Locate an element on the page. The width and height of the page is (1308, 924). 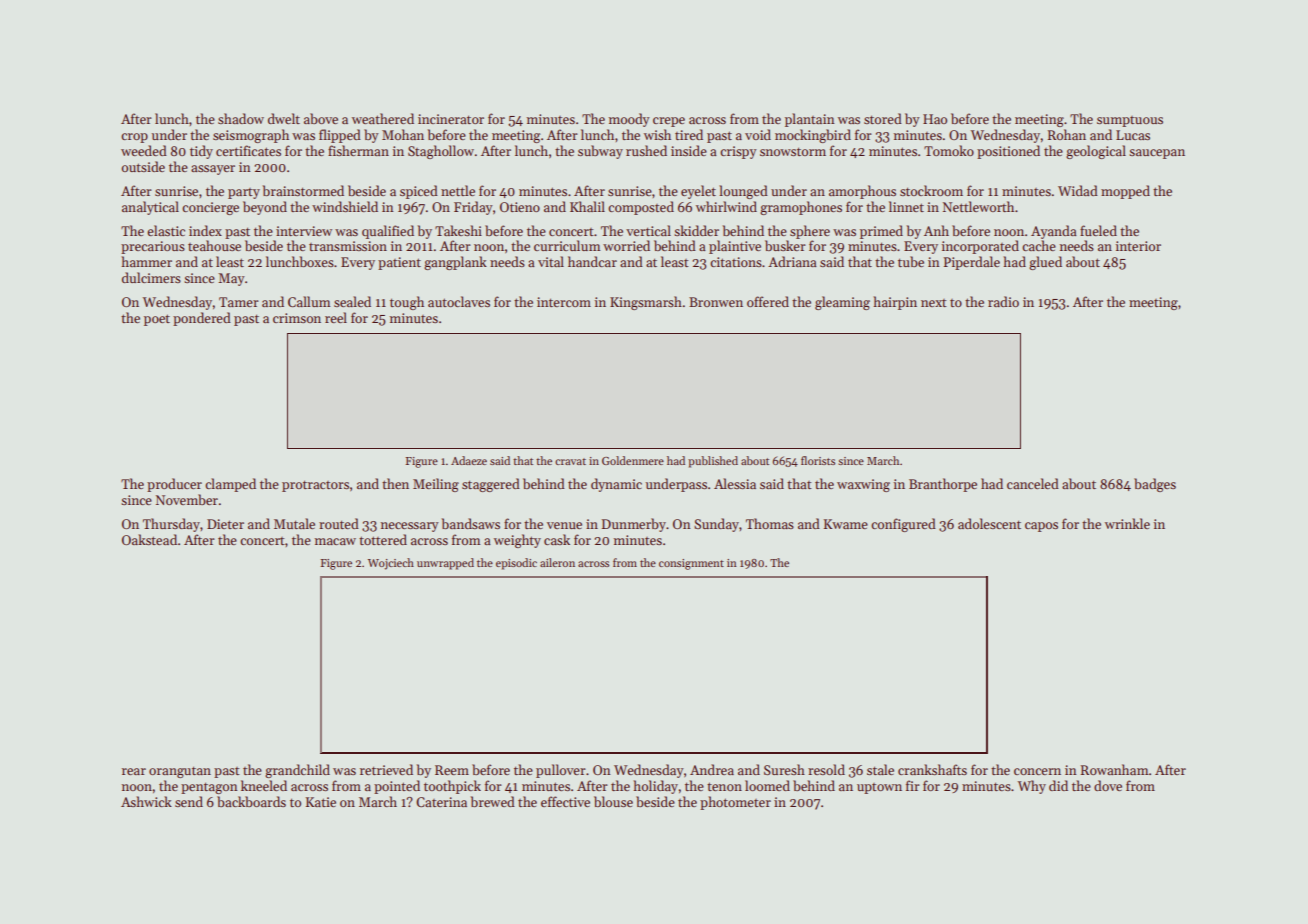
teahouse is located at coordinates (214, 245).
